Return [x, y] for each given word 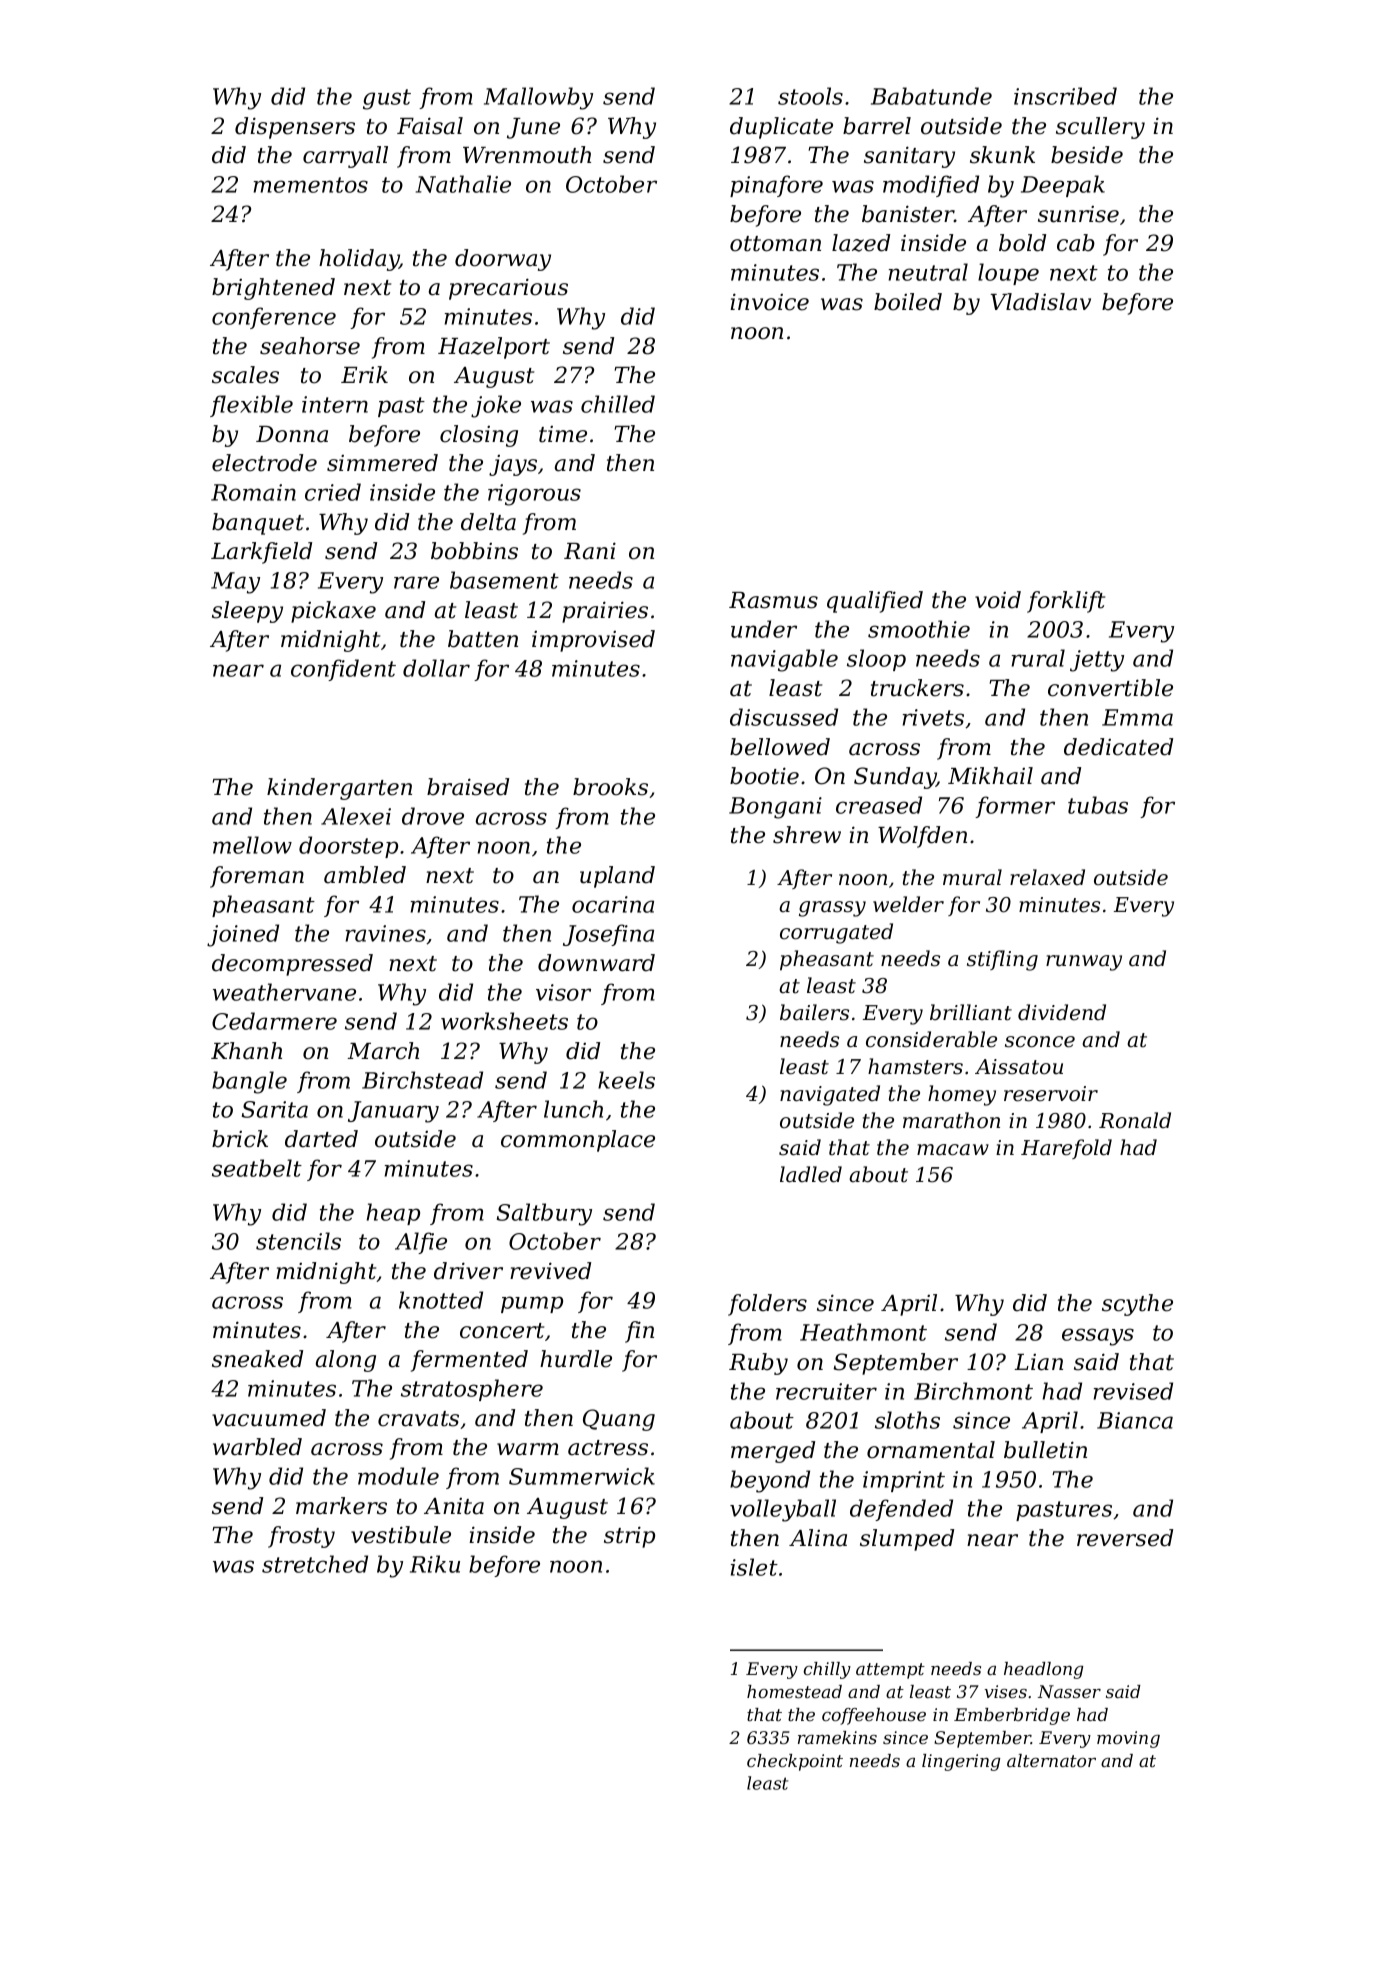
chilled [618, 404]
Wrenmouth [527, 155]
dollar [436, 668]
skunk [1002, 155]
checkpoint [795, 1762]
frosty [301, 1537]
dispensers [295, 128]
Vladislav [1040, 302]
